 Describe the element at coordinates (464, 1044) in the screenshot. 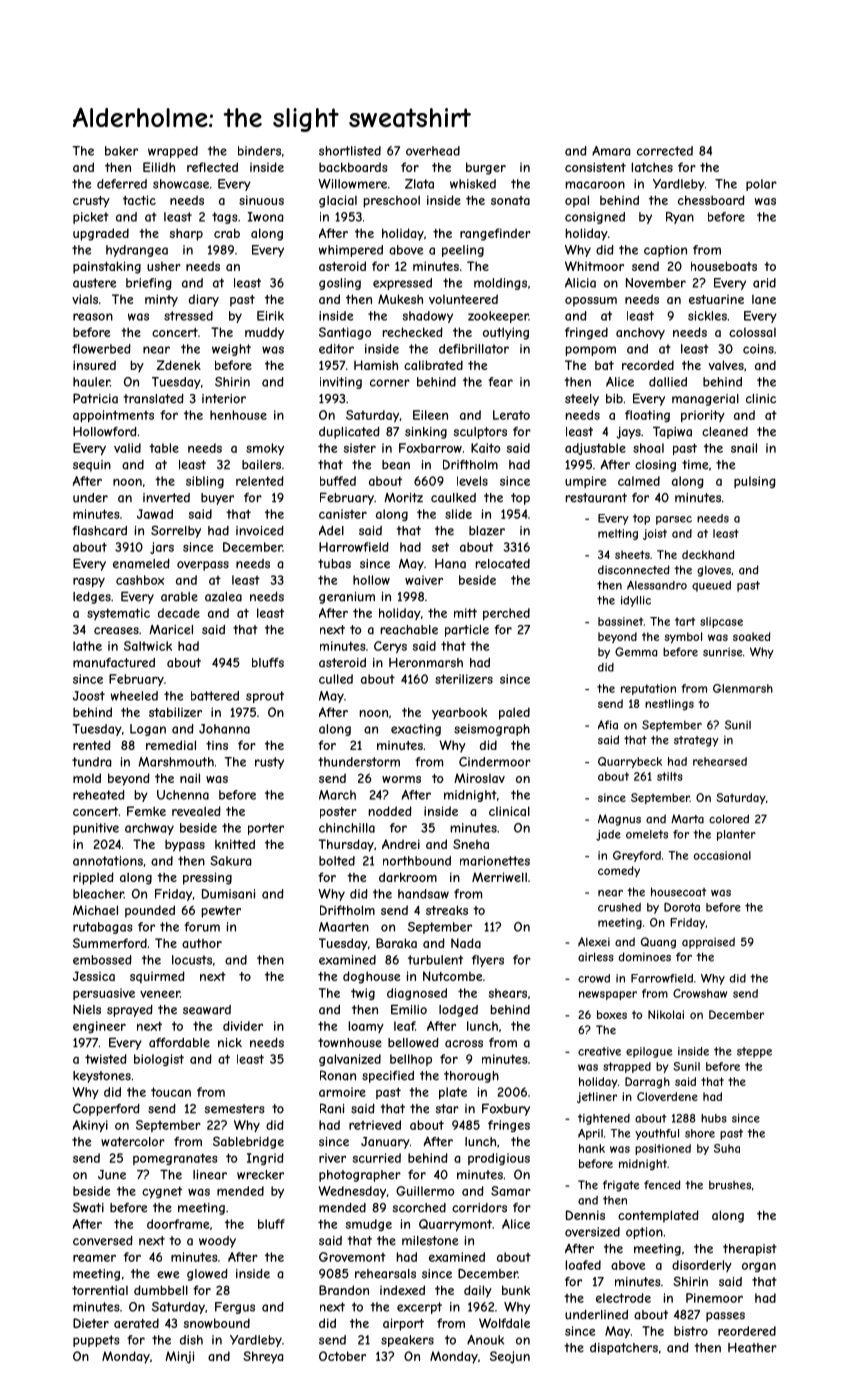

I see `across` at that location.
